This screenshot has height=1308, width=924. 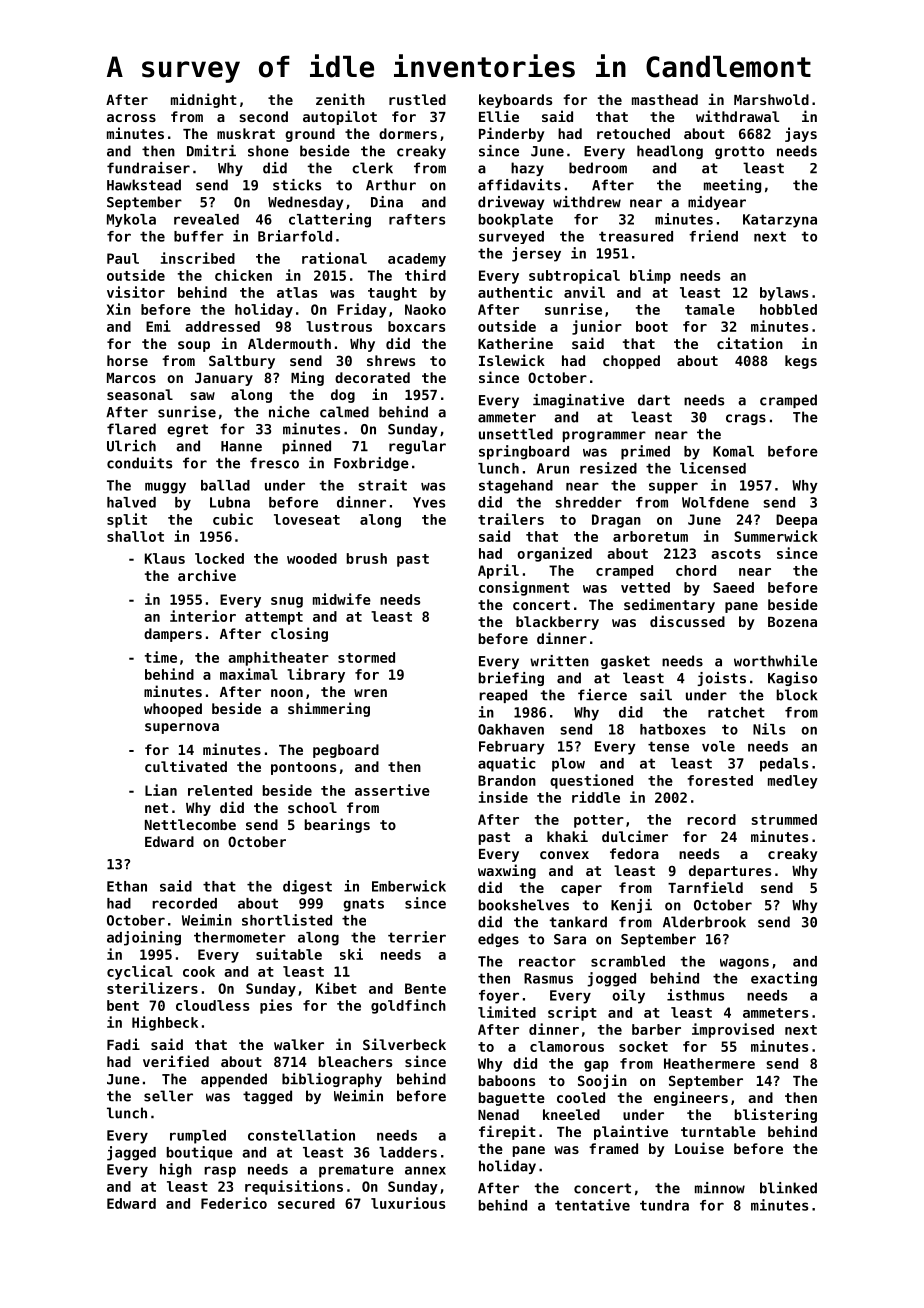 What do you see at coordinates (234, 1203) in the screenshot?
I see `Federico` at bounding box center [234, 1203].
